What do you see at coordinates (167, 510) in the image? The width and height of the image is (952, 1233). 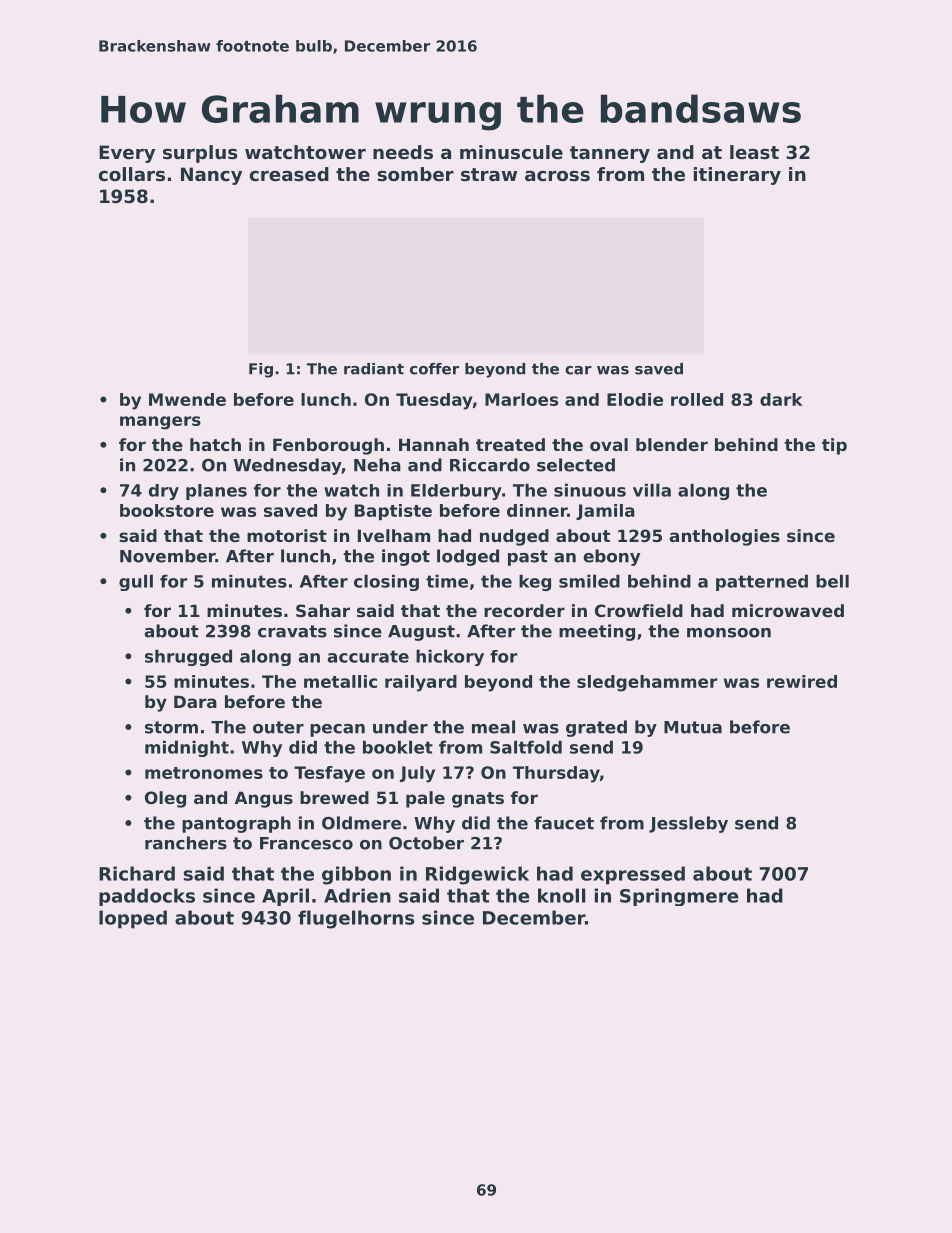 I see `bookstore` at bounding box center [167, 510].
